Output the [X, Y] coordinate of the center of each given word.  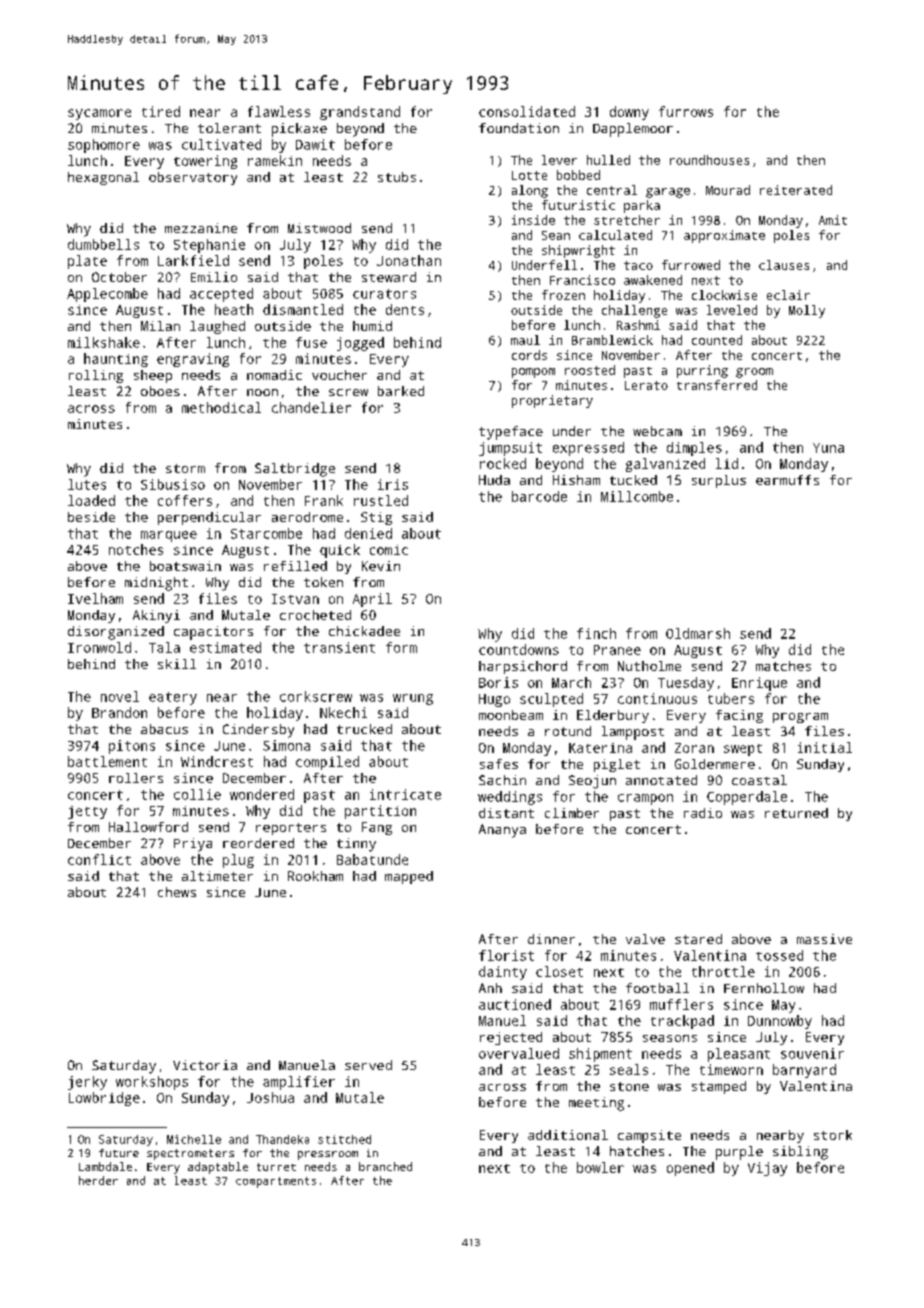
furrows [686, 111]
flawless [279, 111]
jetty [87, 812]
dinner [551, 939]
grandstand [360, 113]
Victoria [205, 1065]
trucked [364, 729]
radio [703, 813]
